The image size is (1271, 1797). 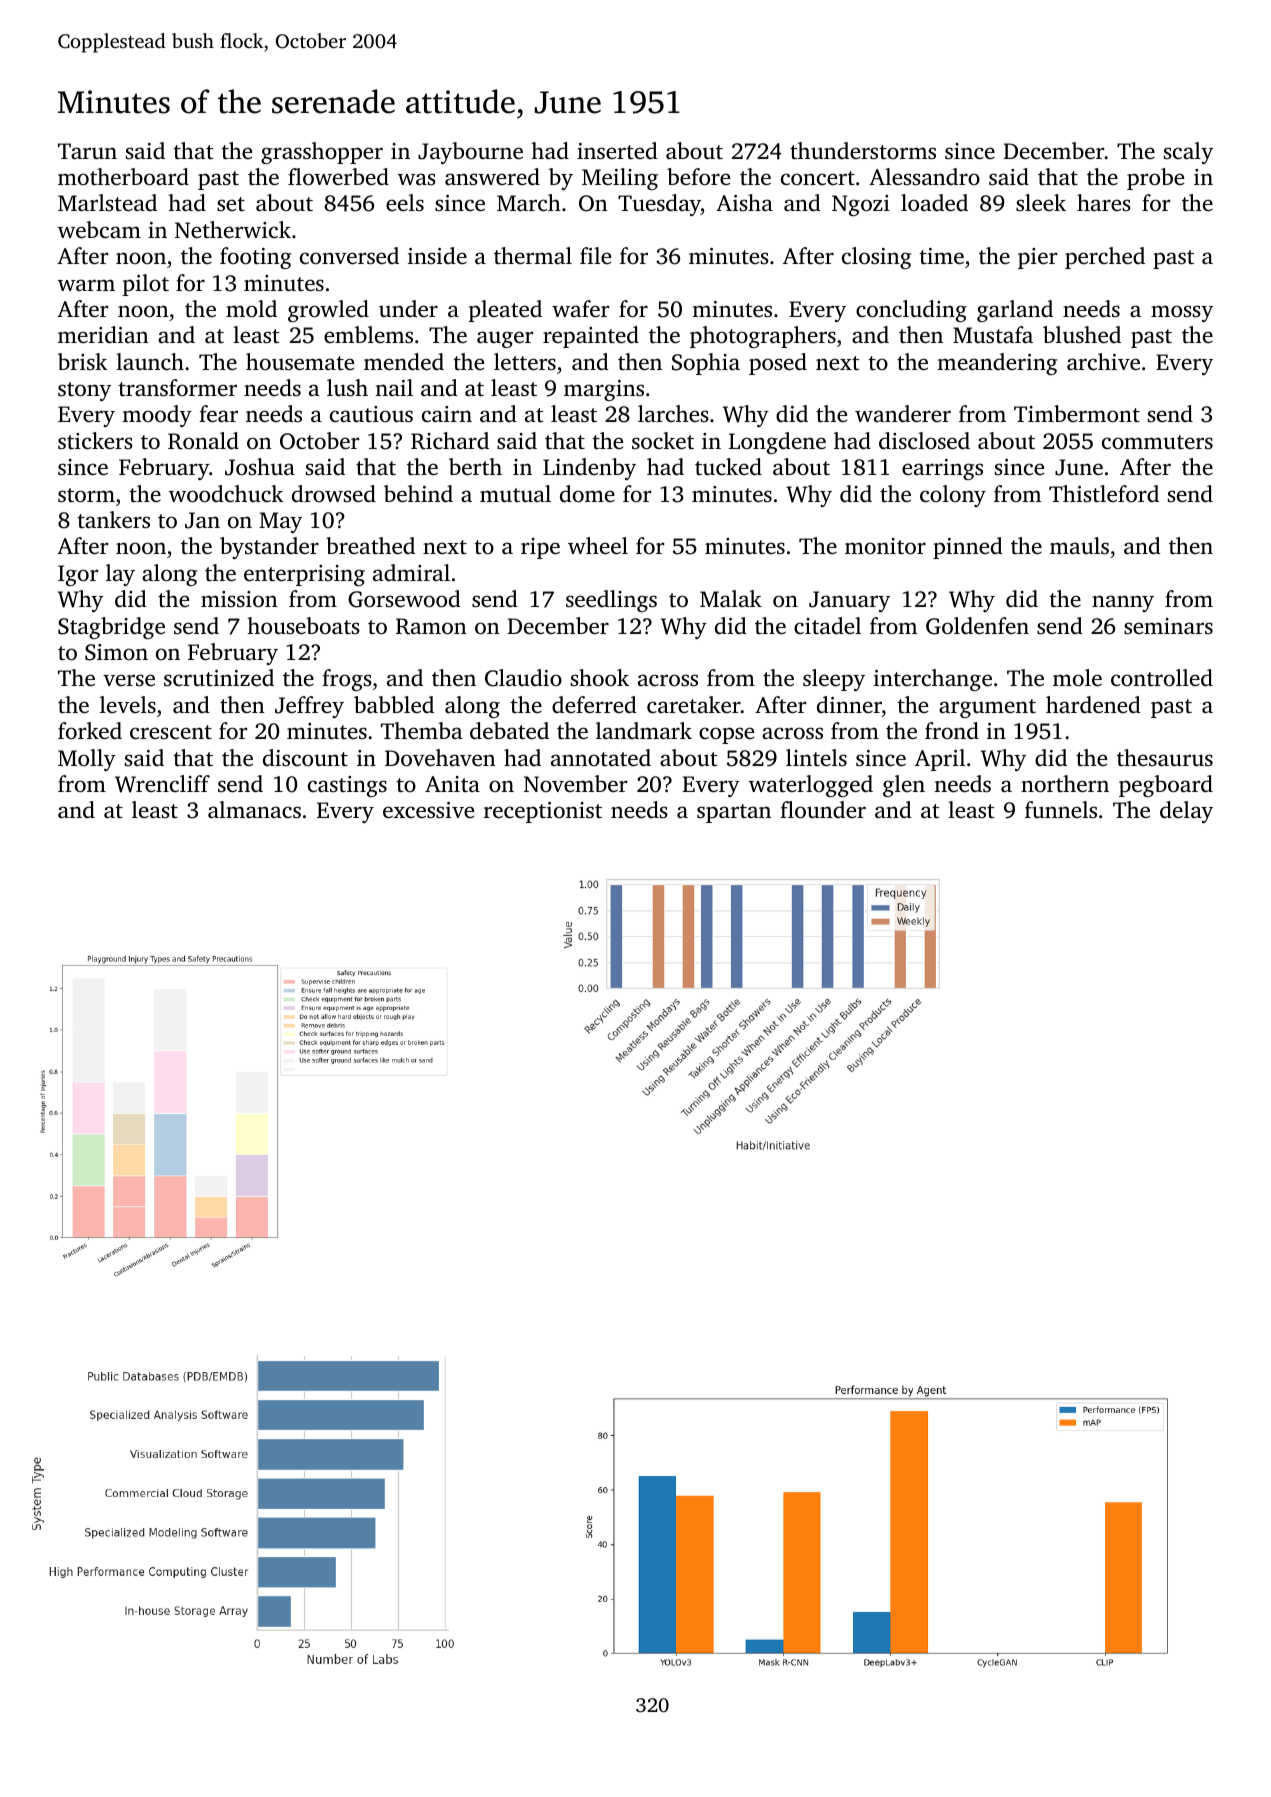 What do you see at coordinates (218, 414) in the screenshot?
I see `fear` at bounding box center [218, 414].
